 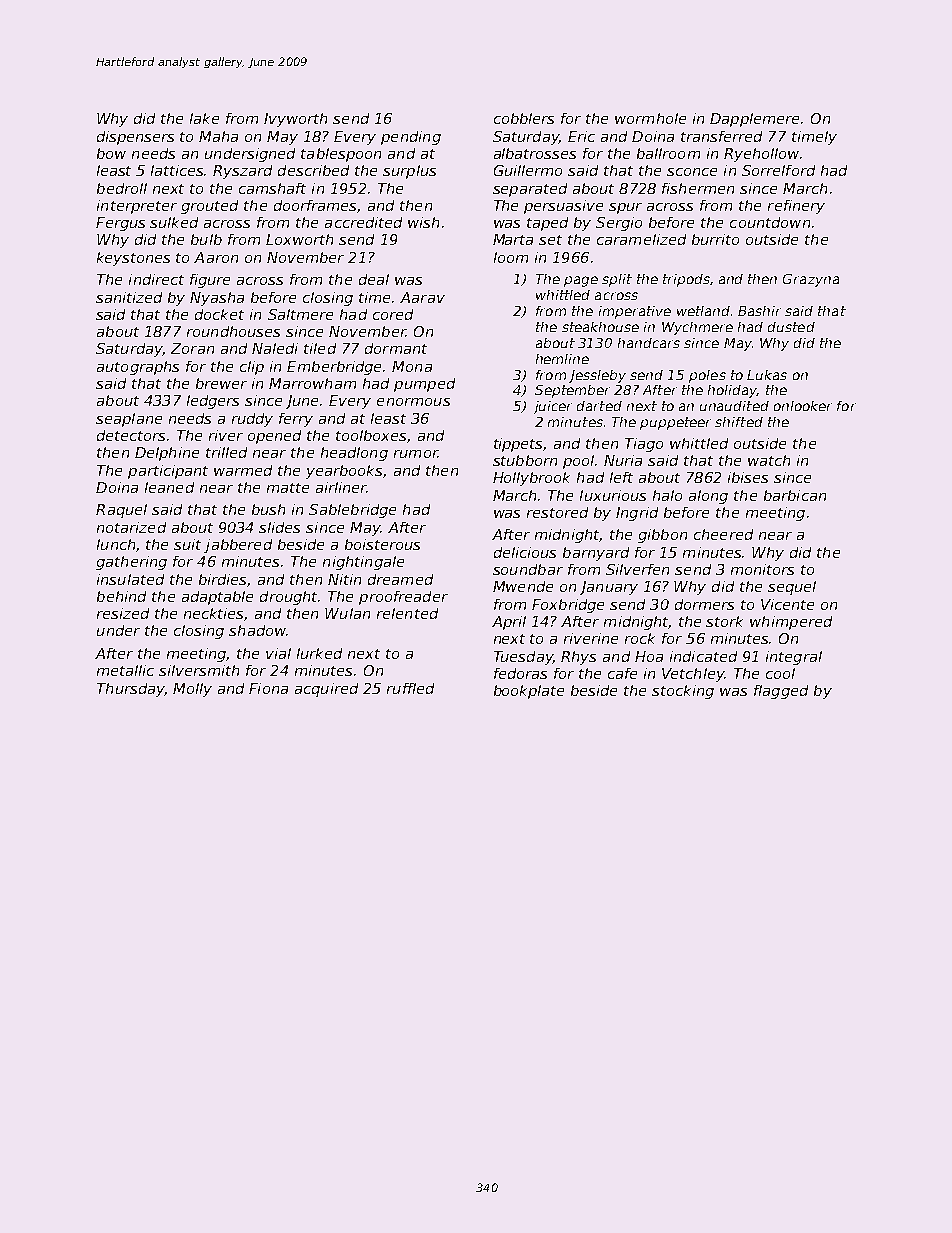 What do you see at coordinates (596, 554) in the screenshot?
I see `barnyard` at bounding box center [596, 554].
